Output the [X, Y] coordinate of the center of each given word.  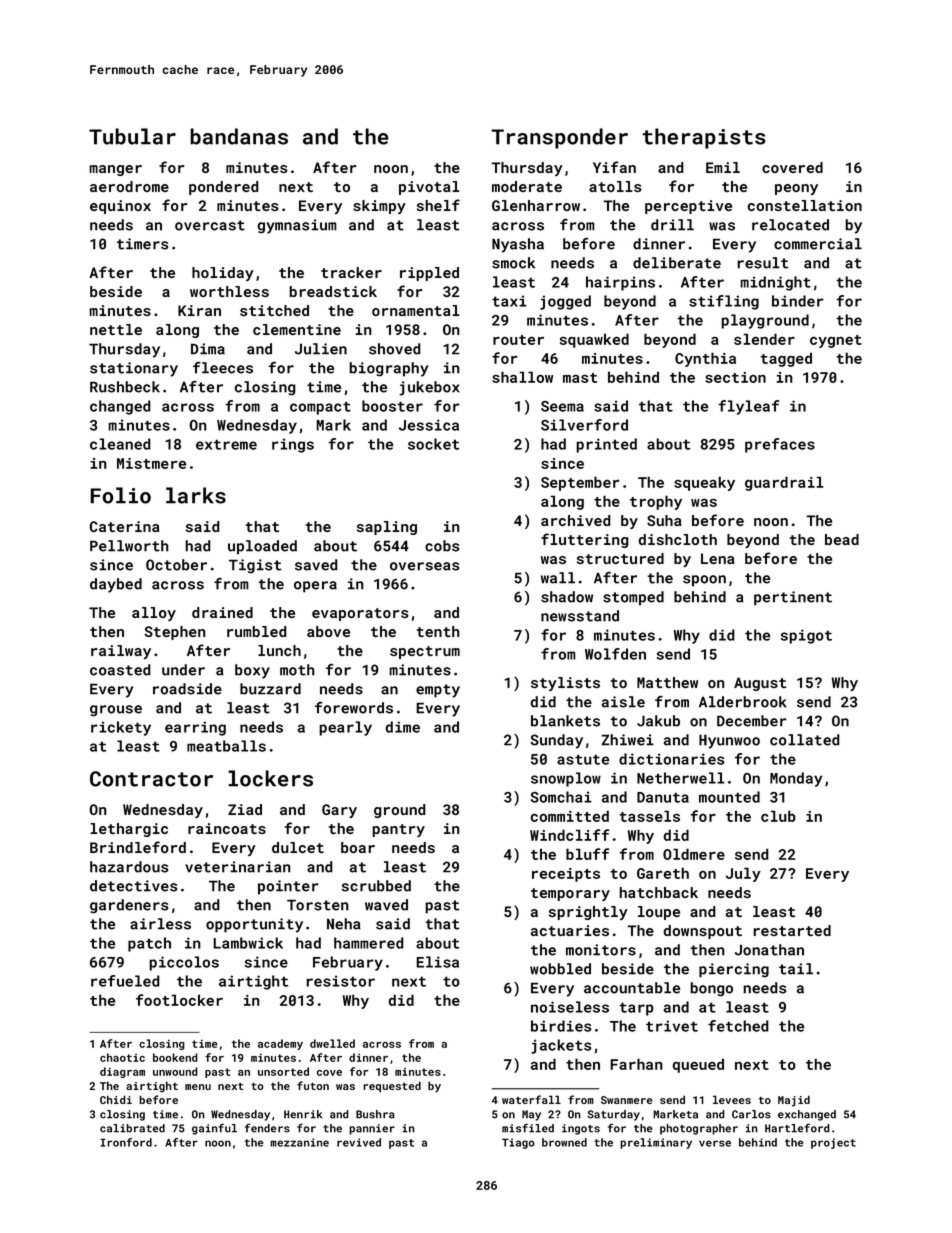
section [735, 377]
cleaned [120, 444]
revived [359, 1142]
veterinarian [238, 867]
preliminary [656, 1143]
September [580, 483]
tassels [649, 816]
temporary [570, 894]
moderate [527, 186]
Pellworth [129, 546]
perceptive [688, 207]
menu [198, 1087]
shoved [395, 349]
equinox [120, 207]
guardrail [784, 483]
